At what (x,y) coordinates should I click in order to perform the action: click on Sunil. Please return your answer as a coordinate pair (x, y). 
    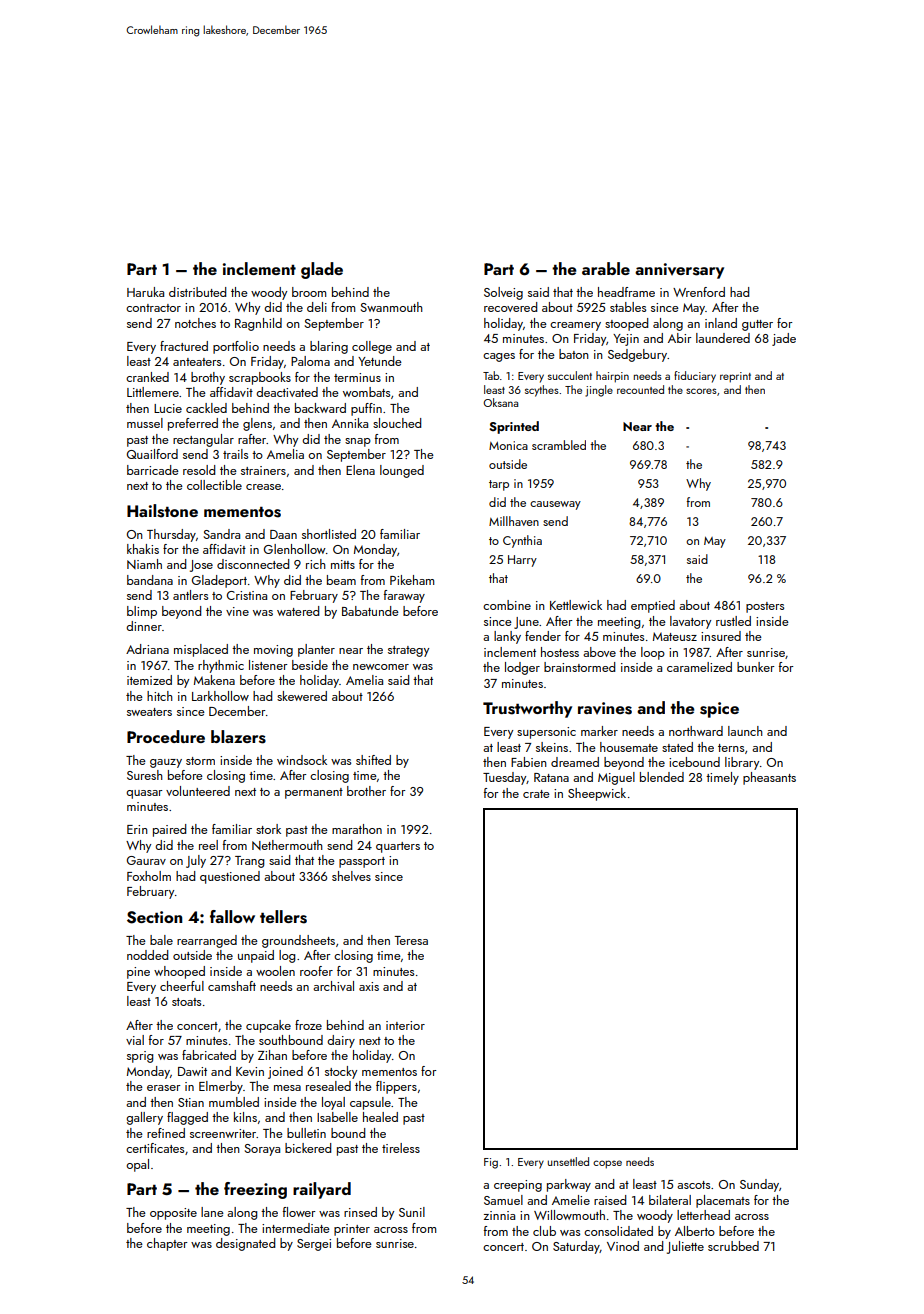
    Looking at the image, I should click on (412, 1212).
